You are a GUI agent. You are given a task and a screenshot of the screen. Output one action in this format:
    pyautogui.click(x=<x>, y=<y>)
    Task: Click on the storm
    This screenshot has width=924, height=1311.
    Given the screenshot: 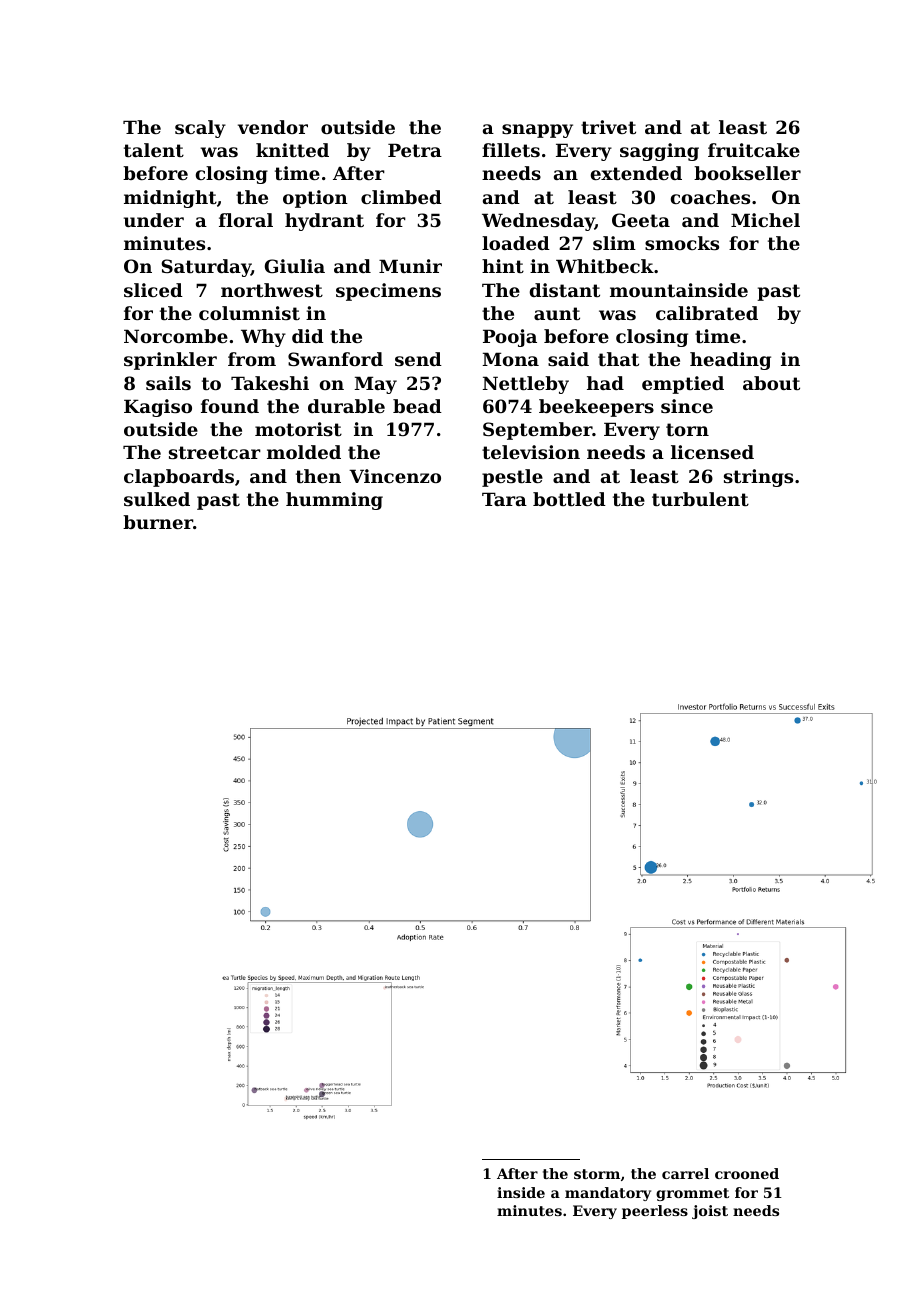 What is the action you would take?
    pyautogui.click(x=597, y=1174)
